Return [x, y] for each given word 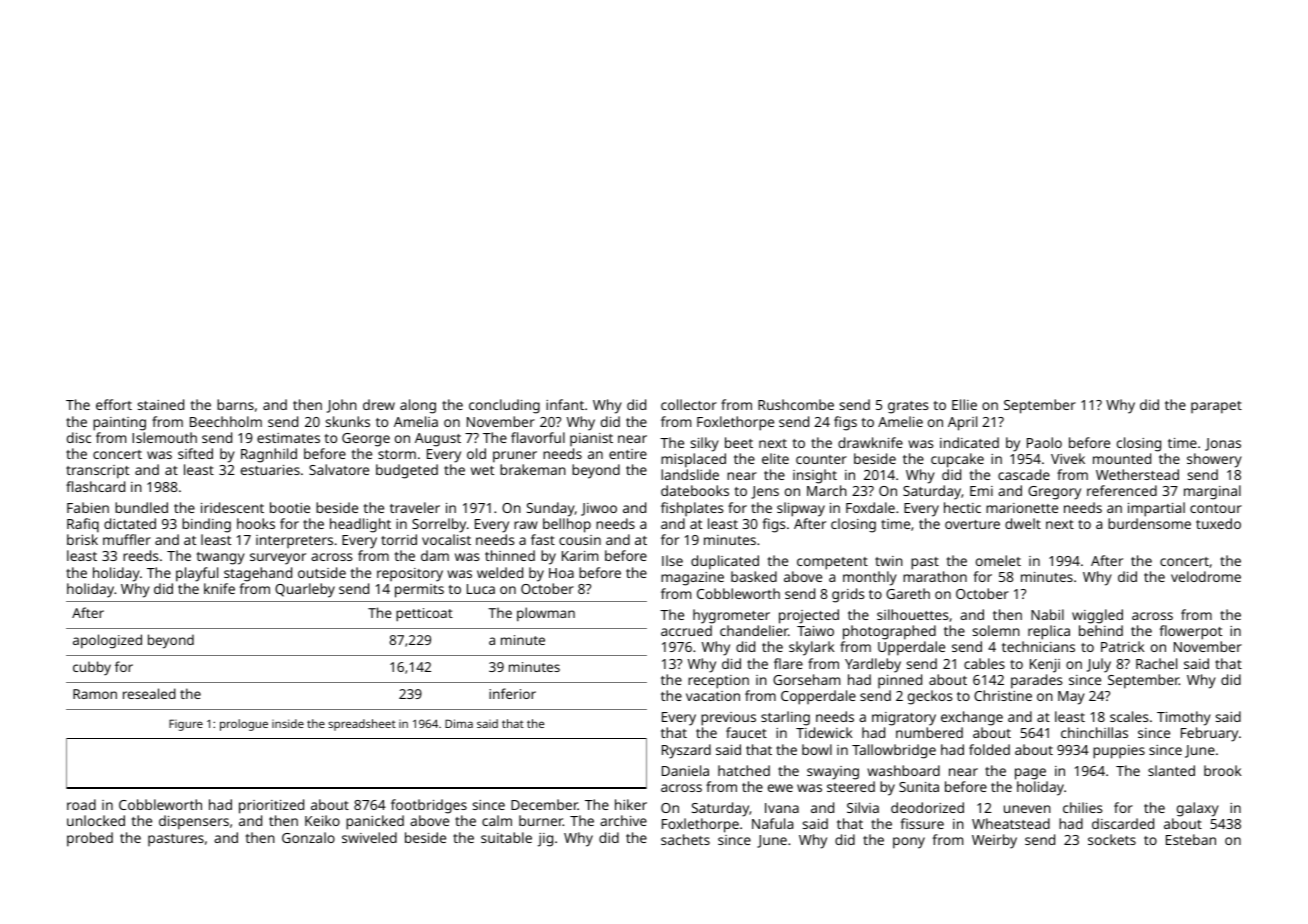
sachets [685, 839]
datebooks [695, 490]
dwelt [1023, 523]
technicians [1038, 646]
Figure [186, 725]
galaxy [1198, 809]
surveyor [278, 559]
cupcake [957, 460]
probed [90, 839]
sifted [195, 453]
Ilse [672, 560]
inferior [512, 693]
